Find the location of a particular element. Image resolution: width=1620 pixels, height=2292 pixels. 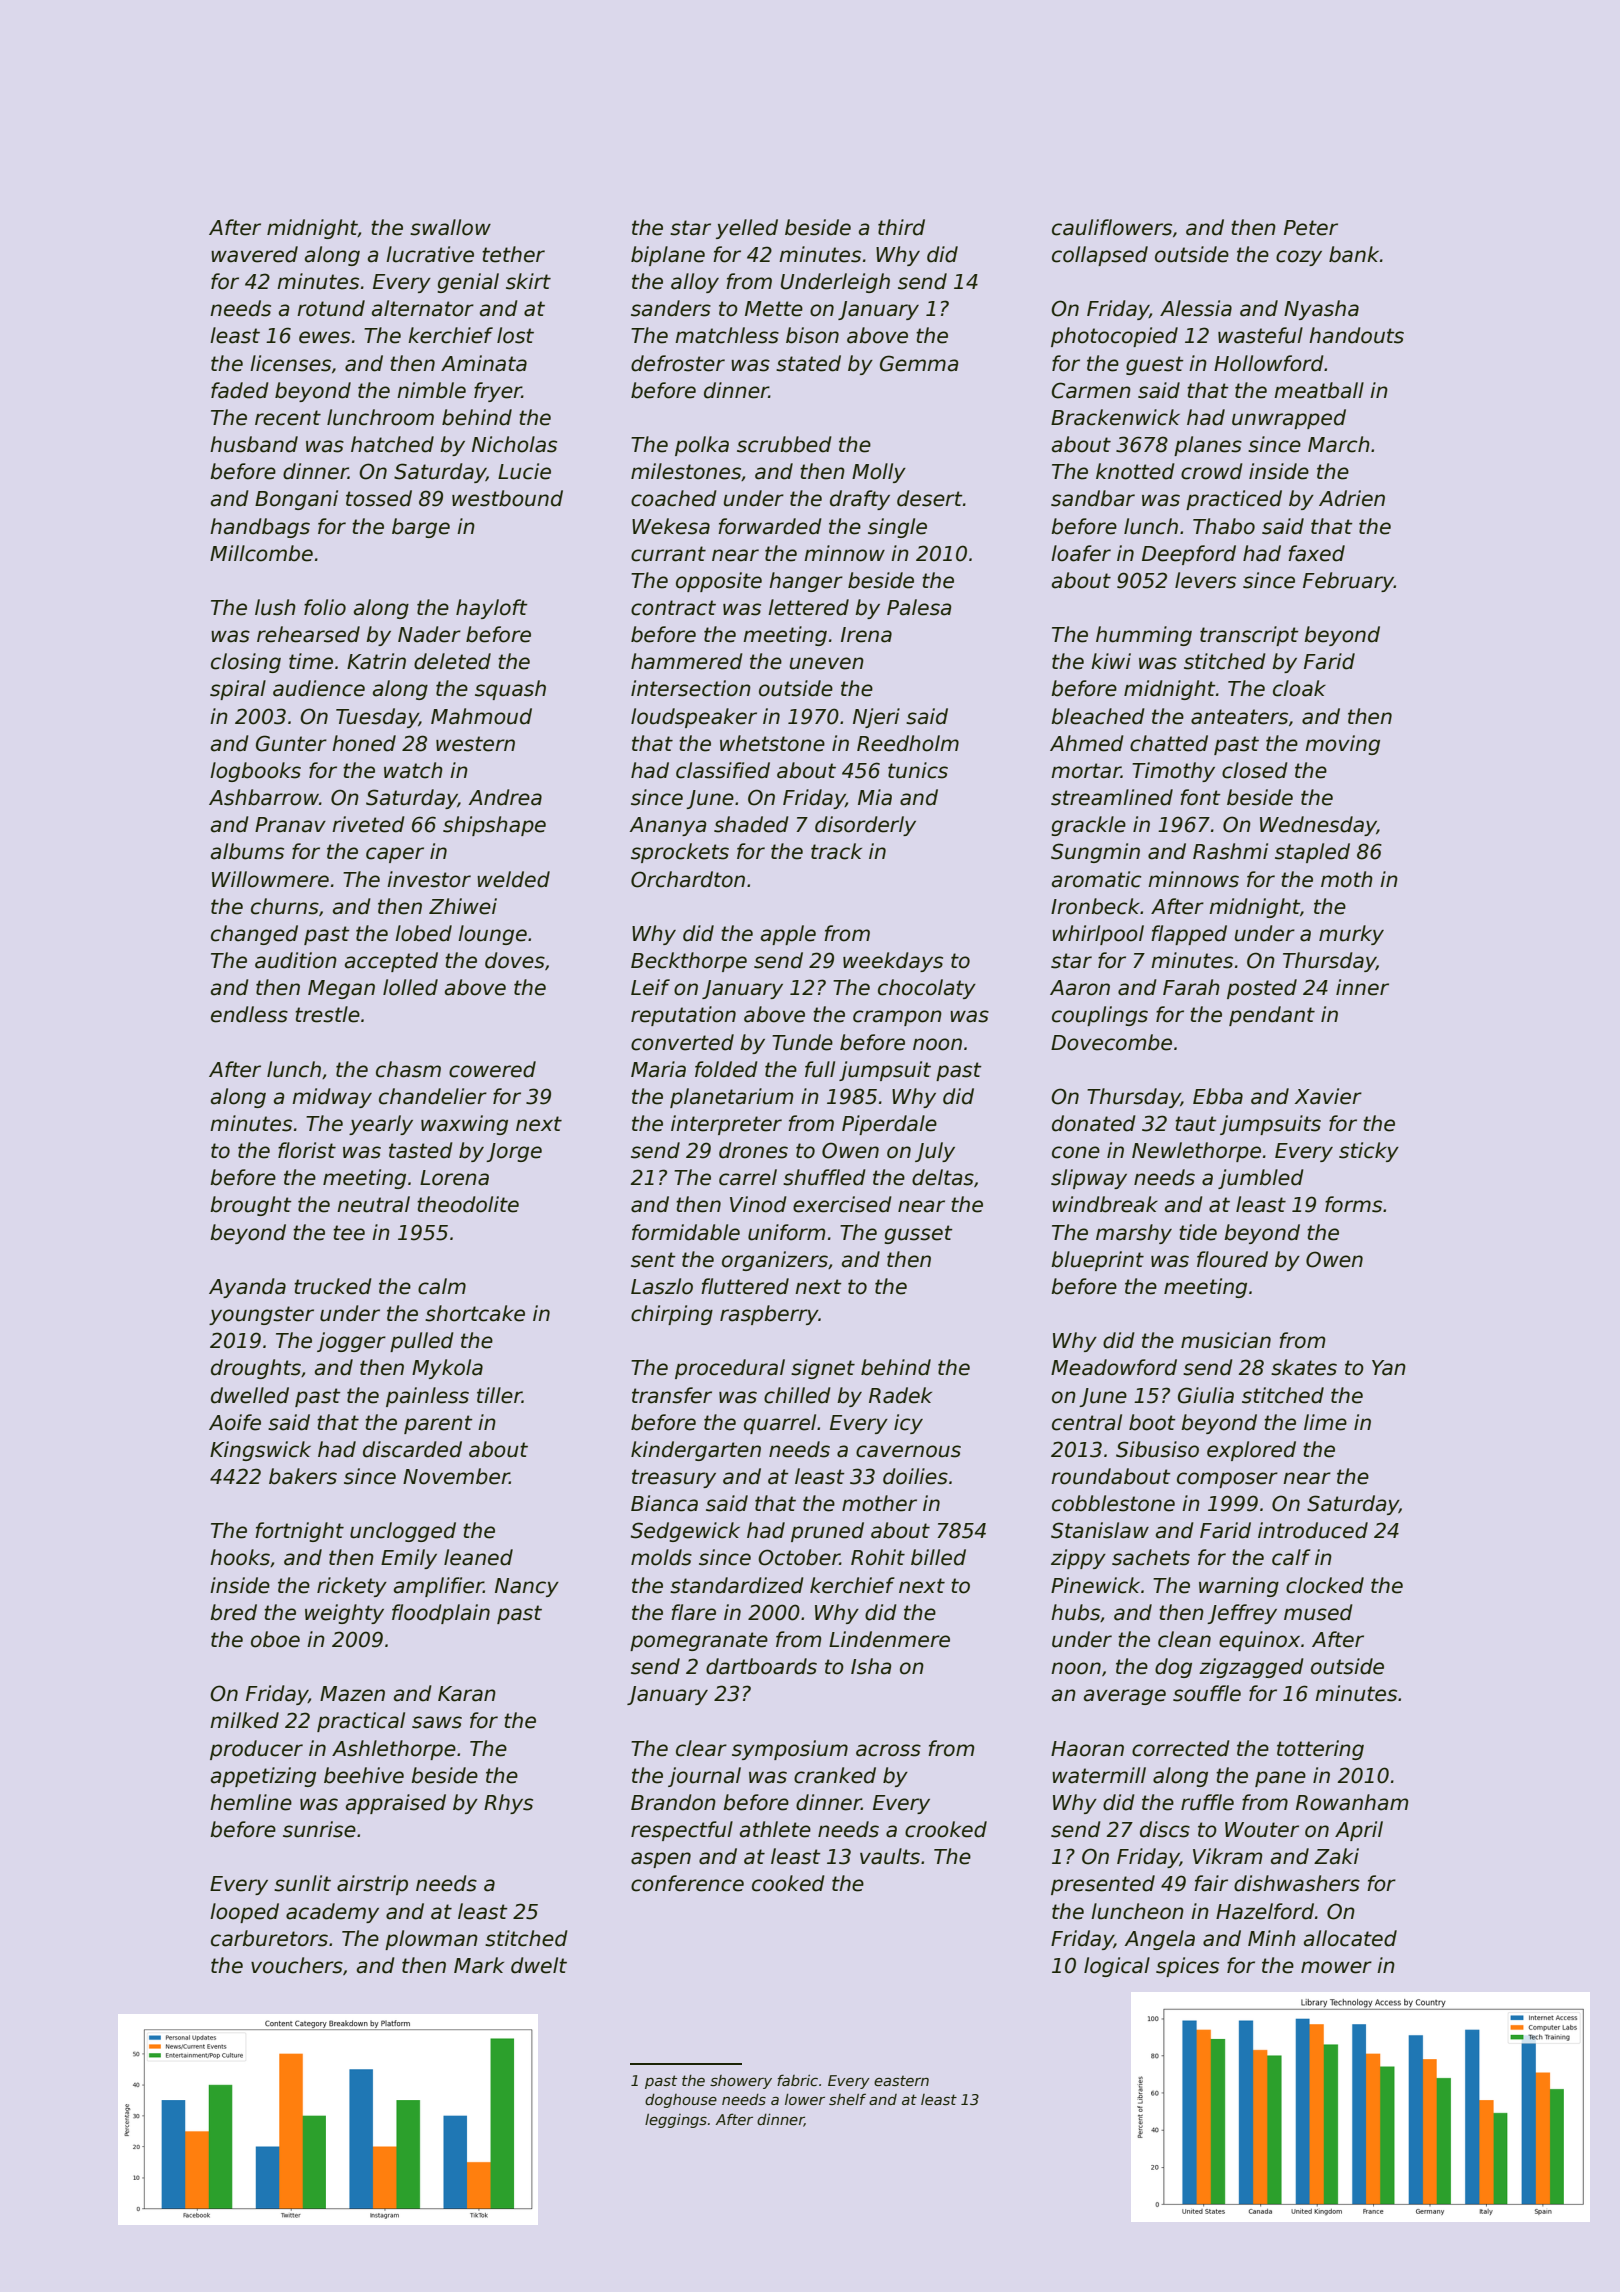

tide is located at coordinates (1198, 1232).
